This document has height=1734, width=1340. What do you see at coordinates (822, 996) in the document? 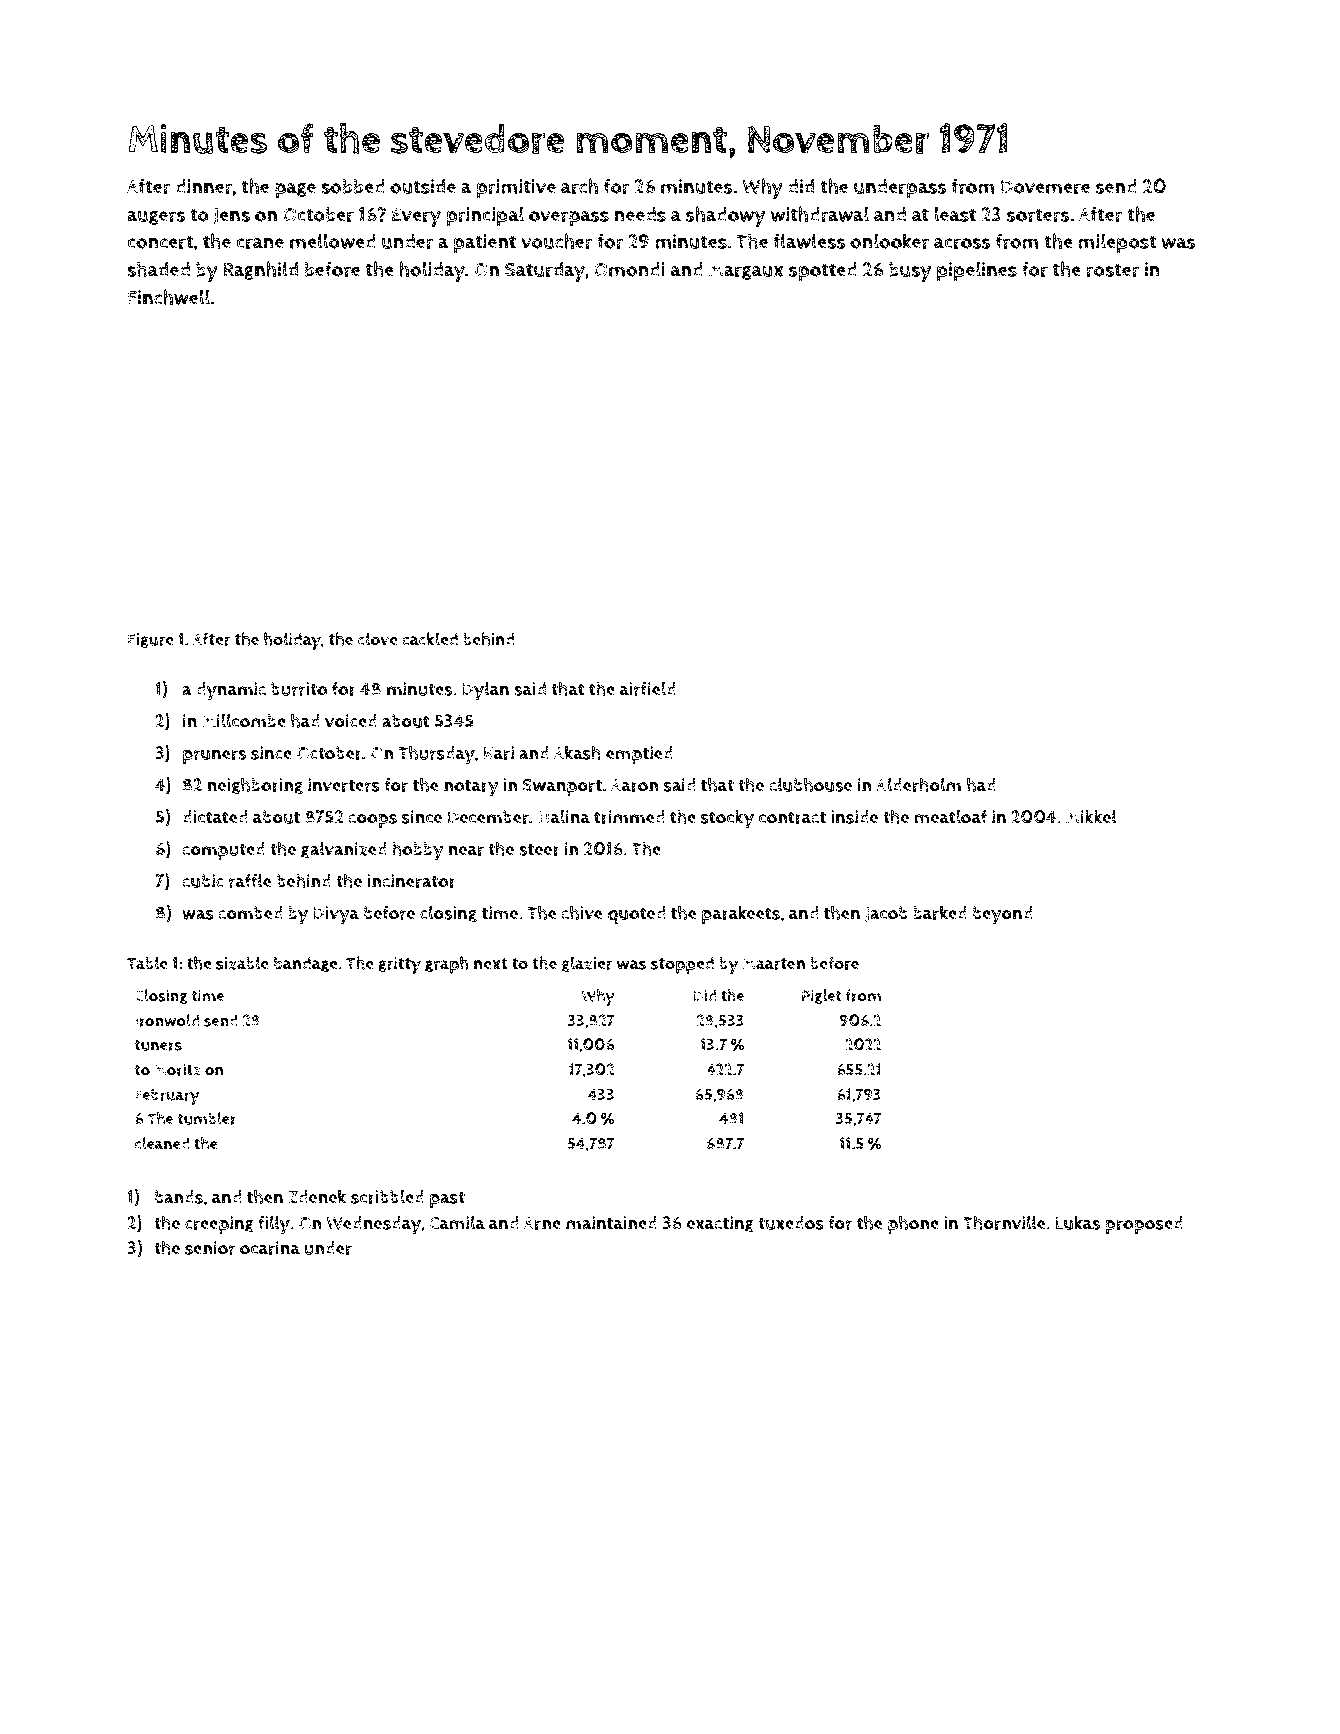
I see `Piglet` at bounding box center [822, 996].
